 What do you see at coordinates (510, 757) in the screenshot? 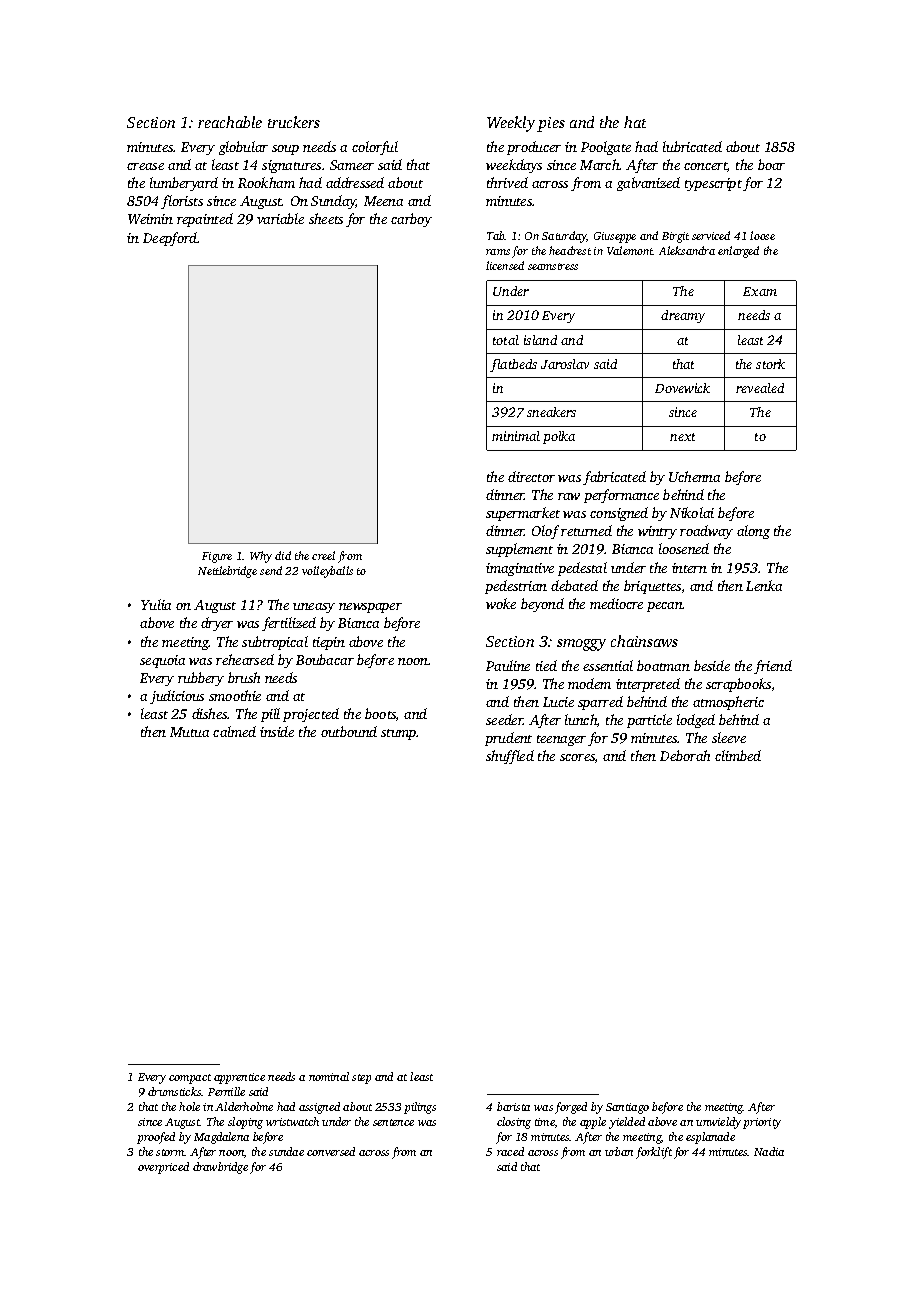
I see `shuffled` at bounding box center [510, 757].
